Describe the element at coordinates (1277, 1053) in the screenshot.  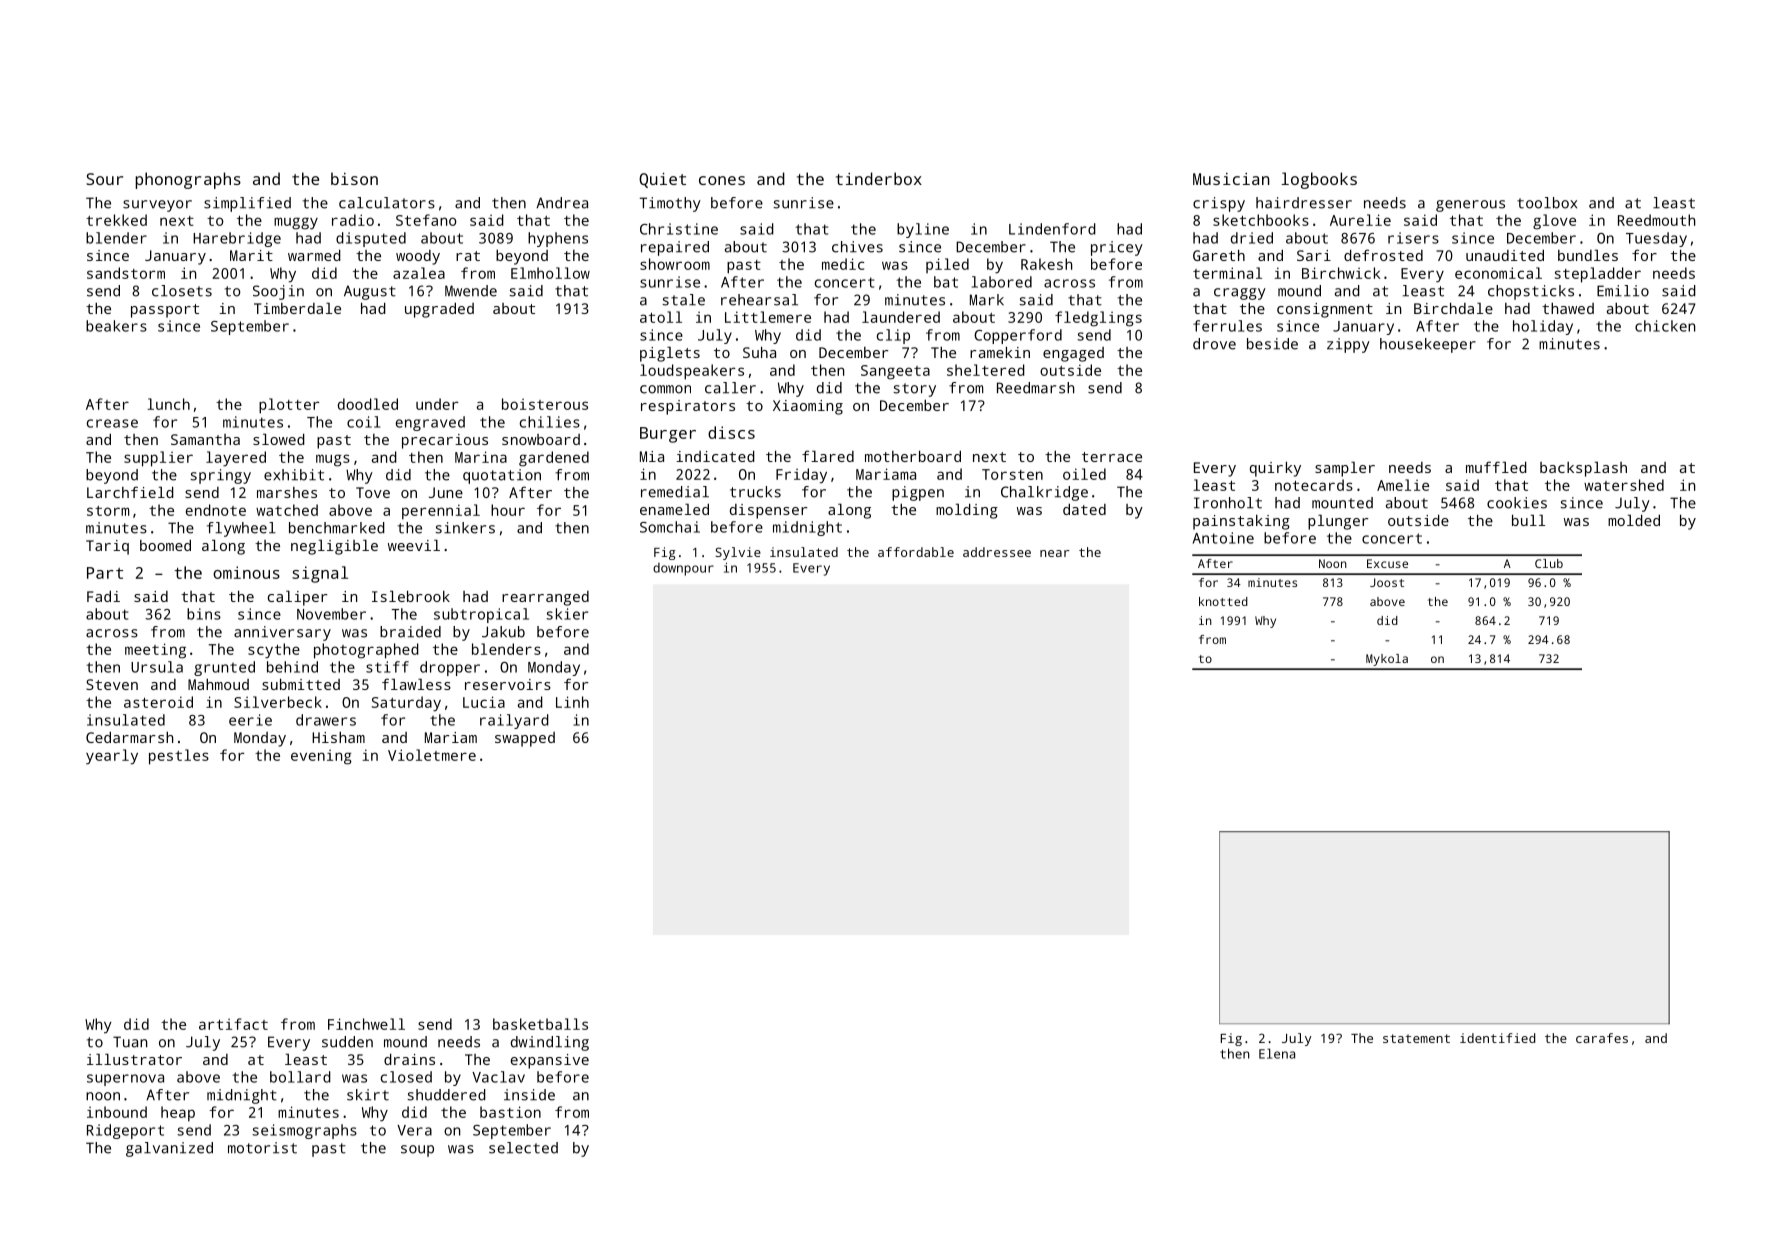
I see `Elena` at that location.
